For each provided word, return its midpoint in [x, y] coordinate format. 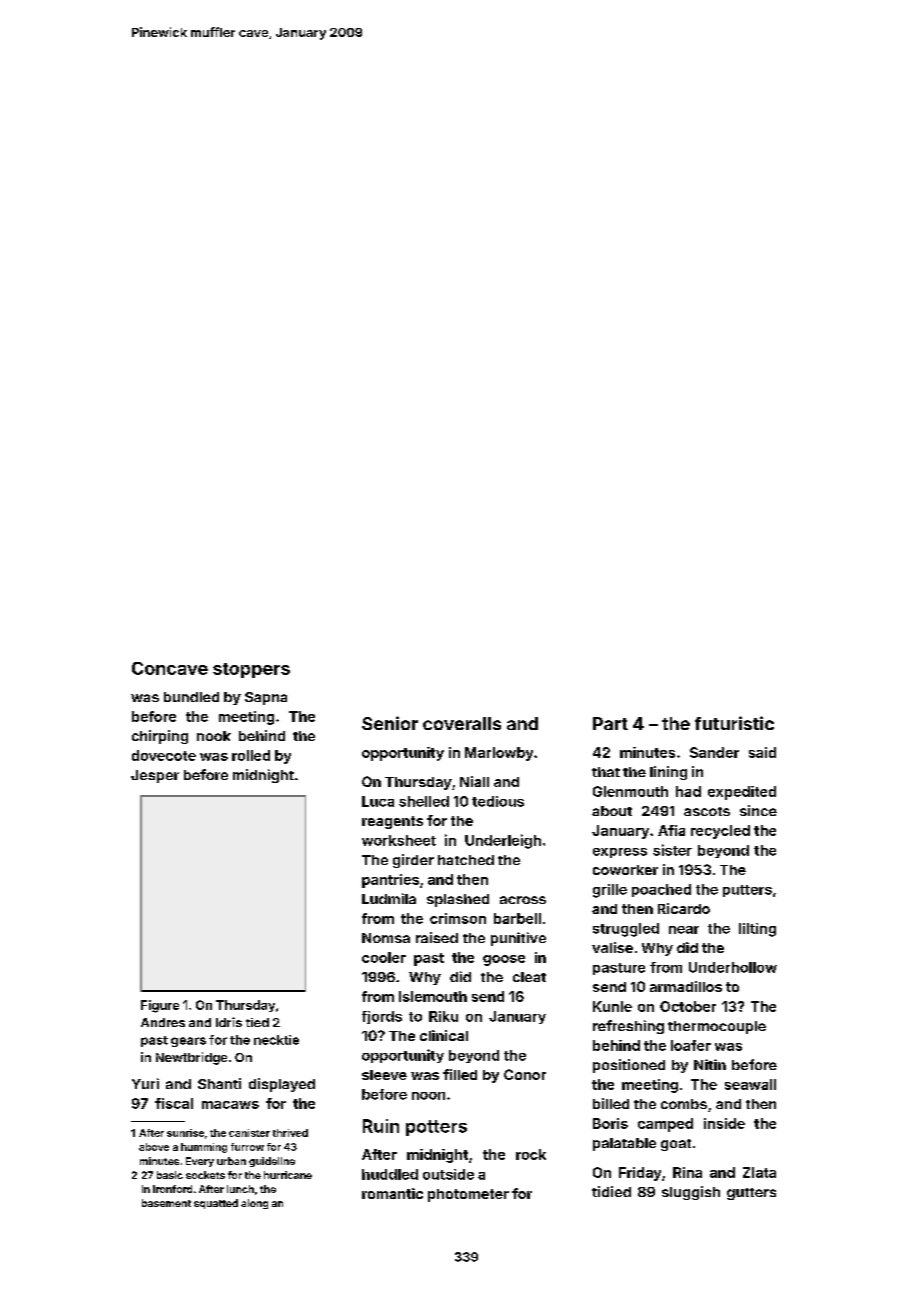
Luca [378, 801]
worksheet [399, 840]
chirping [160, 737]
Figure [160, 1006]
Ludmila [389, 898]
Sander [714, 752]
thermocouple [717, 1027]
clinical [444, 1035]
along [254, 1204]
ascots [707, 811]
